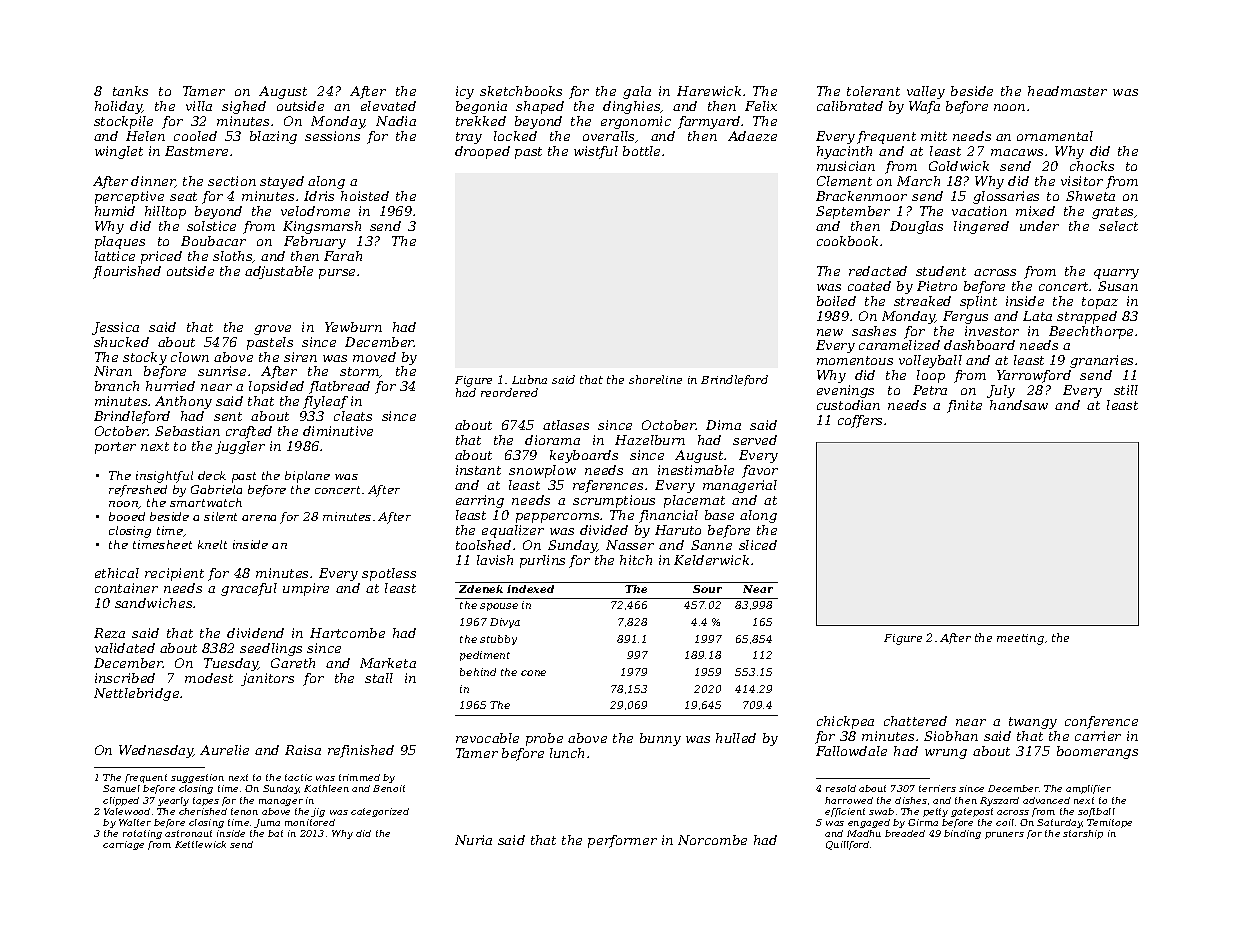 This screenshot has height=952, width=1233. What do you see at coordinates (709, 91) in the screenshot?
I see `Harewick` at bounding box center [709, 91].
